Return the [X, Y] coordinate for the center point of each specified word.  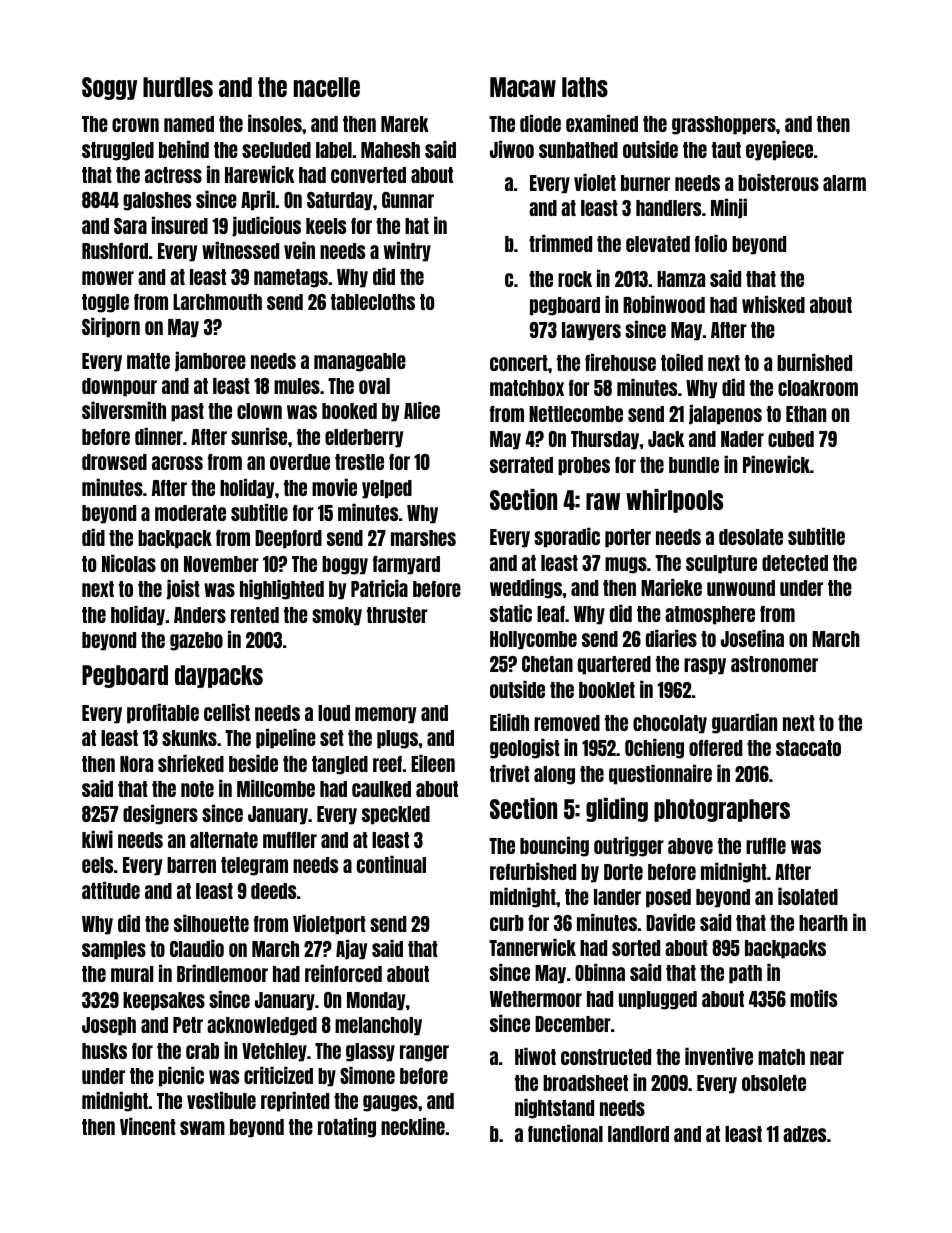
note [197, 789]
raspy [705, 666]
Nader [742, 439]
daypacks [219, 676]
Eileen [433, 763]
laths [585, 87]
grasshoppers [724, 125]
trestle [359, 462]
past [187, 412]
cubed [791, 439]
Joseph [109, 1026]
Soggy [109, 88]
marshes [423, 538]
